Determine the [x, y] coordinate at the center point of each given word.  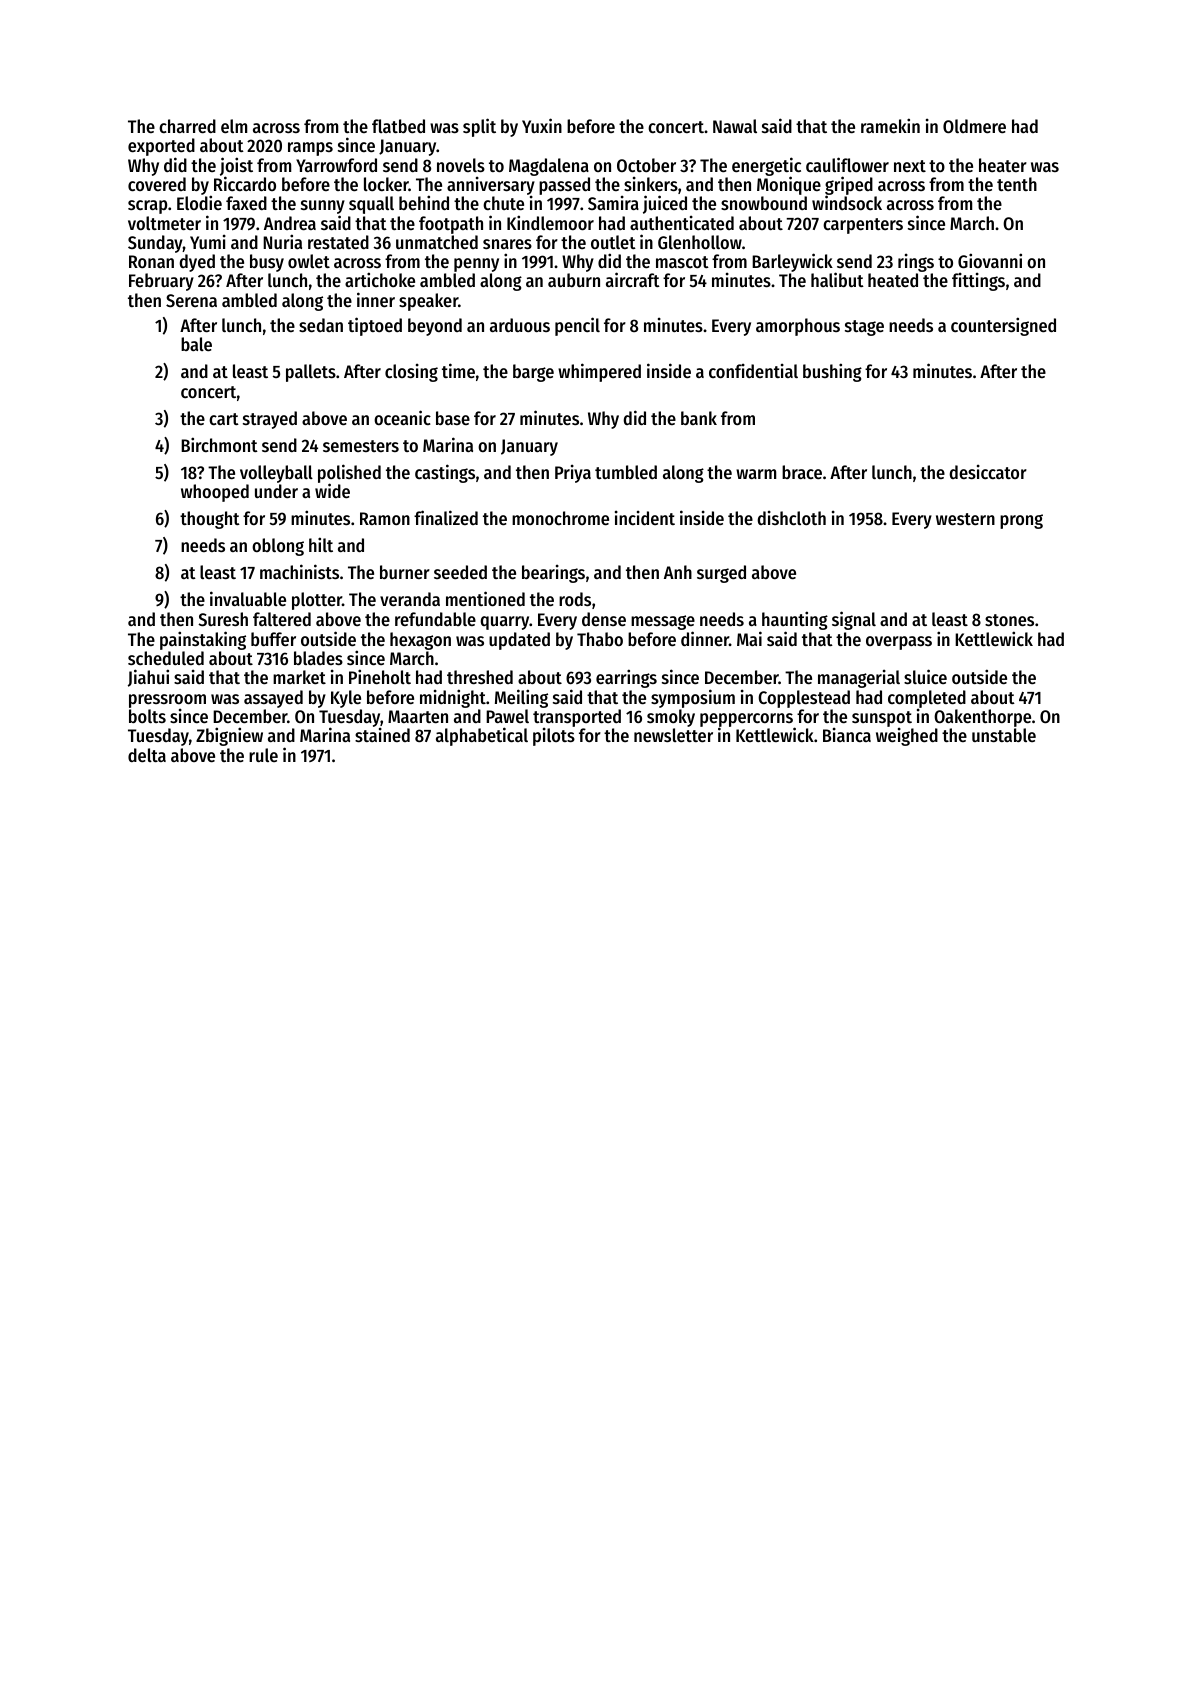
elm [234, 126]
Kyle [346, 699]
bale [196, 344]
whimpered [599, 372]
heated [893, 280]
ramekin [890, 125]
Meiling [521, 698]
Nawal [735, 126]
